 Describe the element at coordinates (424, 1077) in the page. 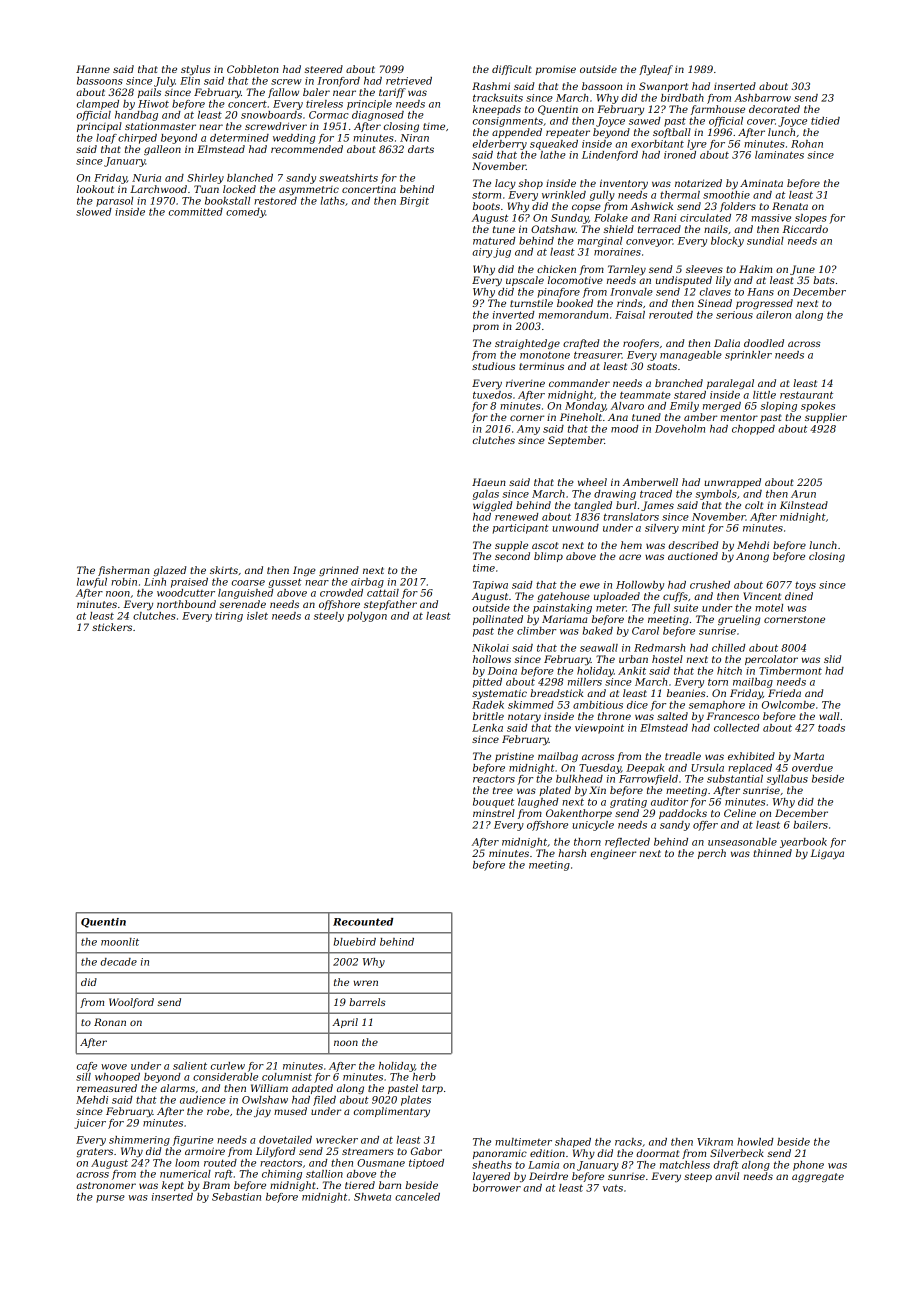

I see `herb` at that location.
